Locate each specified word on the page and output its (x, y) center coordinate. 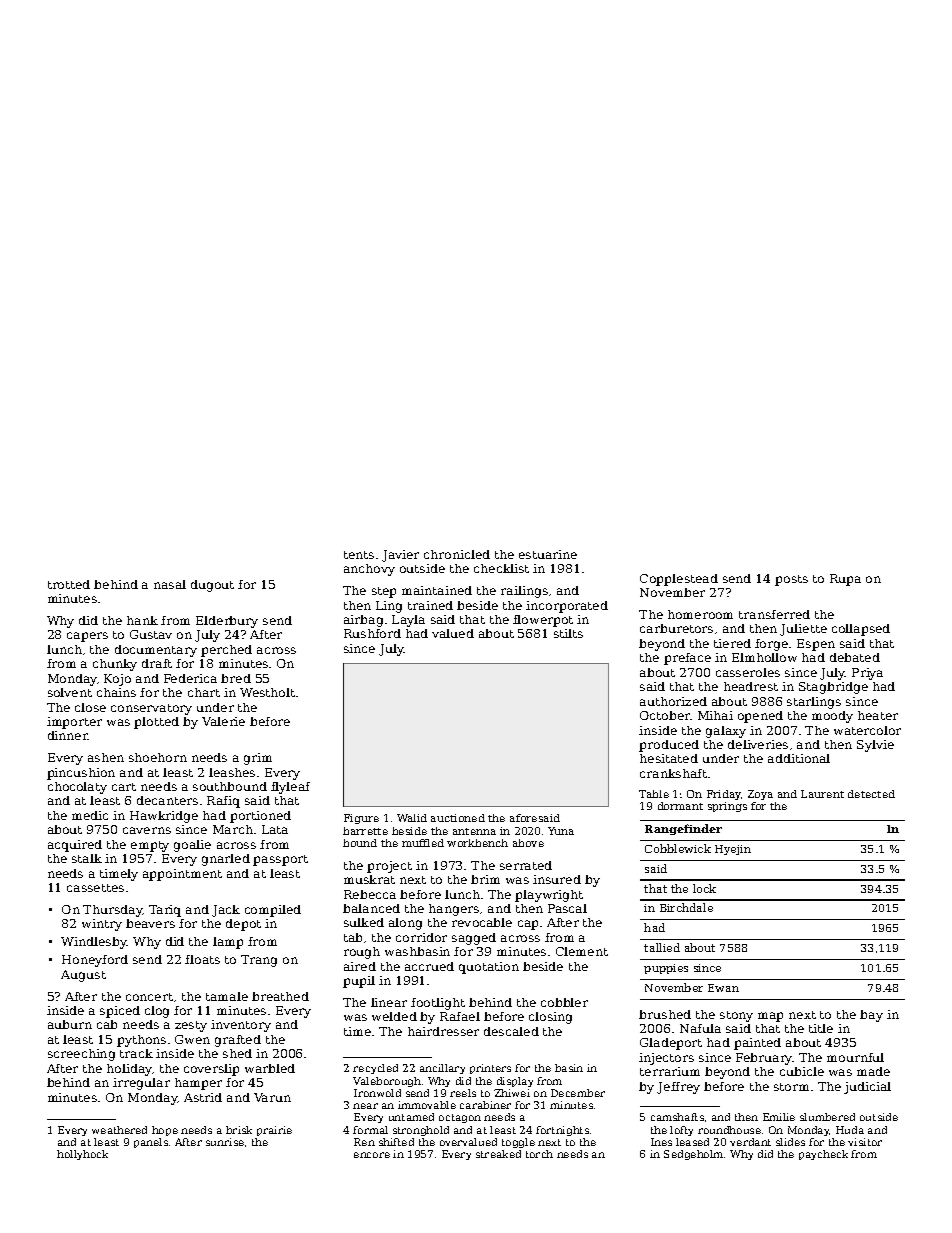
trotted (69, 584)
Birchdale (686, 907)
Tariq (165, 911)
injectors (666, 1059)
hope (165, 1131)
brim (485, 879)
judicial (867, 1088)
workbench (477, 843)
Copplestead (679, 580)
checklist (501, 568)
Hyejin (733, 850)
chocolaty (77, 788)
